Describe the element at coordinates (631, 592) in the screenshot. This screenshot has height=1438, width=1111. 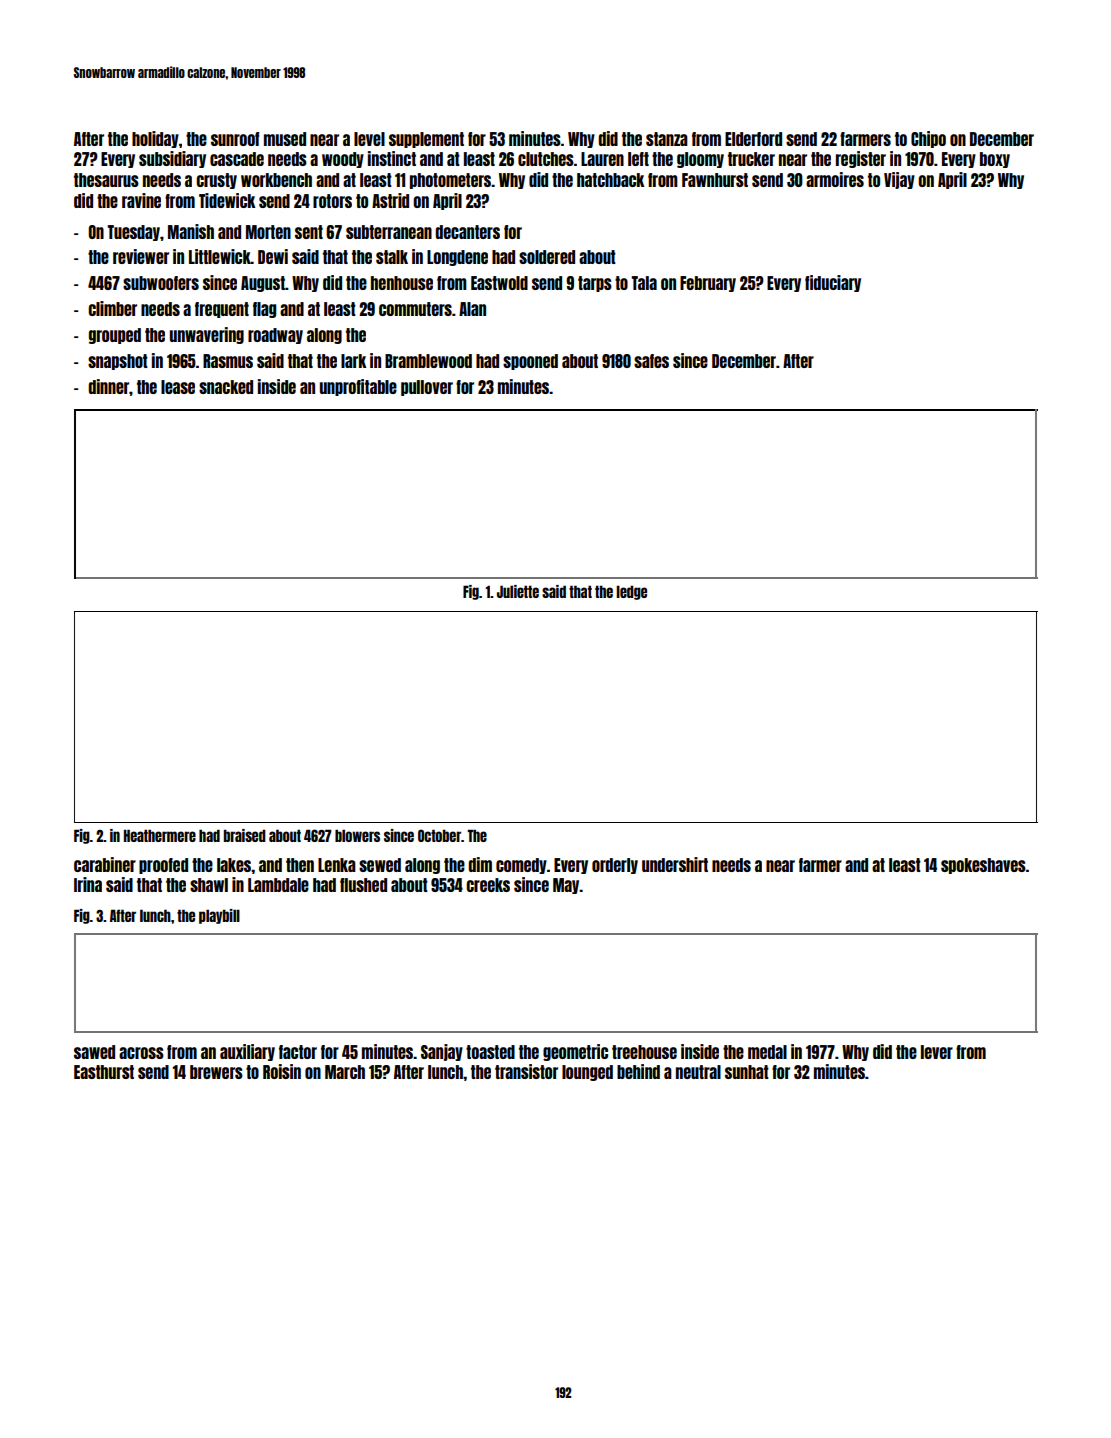
I see `ledge` at that location.
